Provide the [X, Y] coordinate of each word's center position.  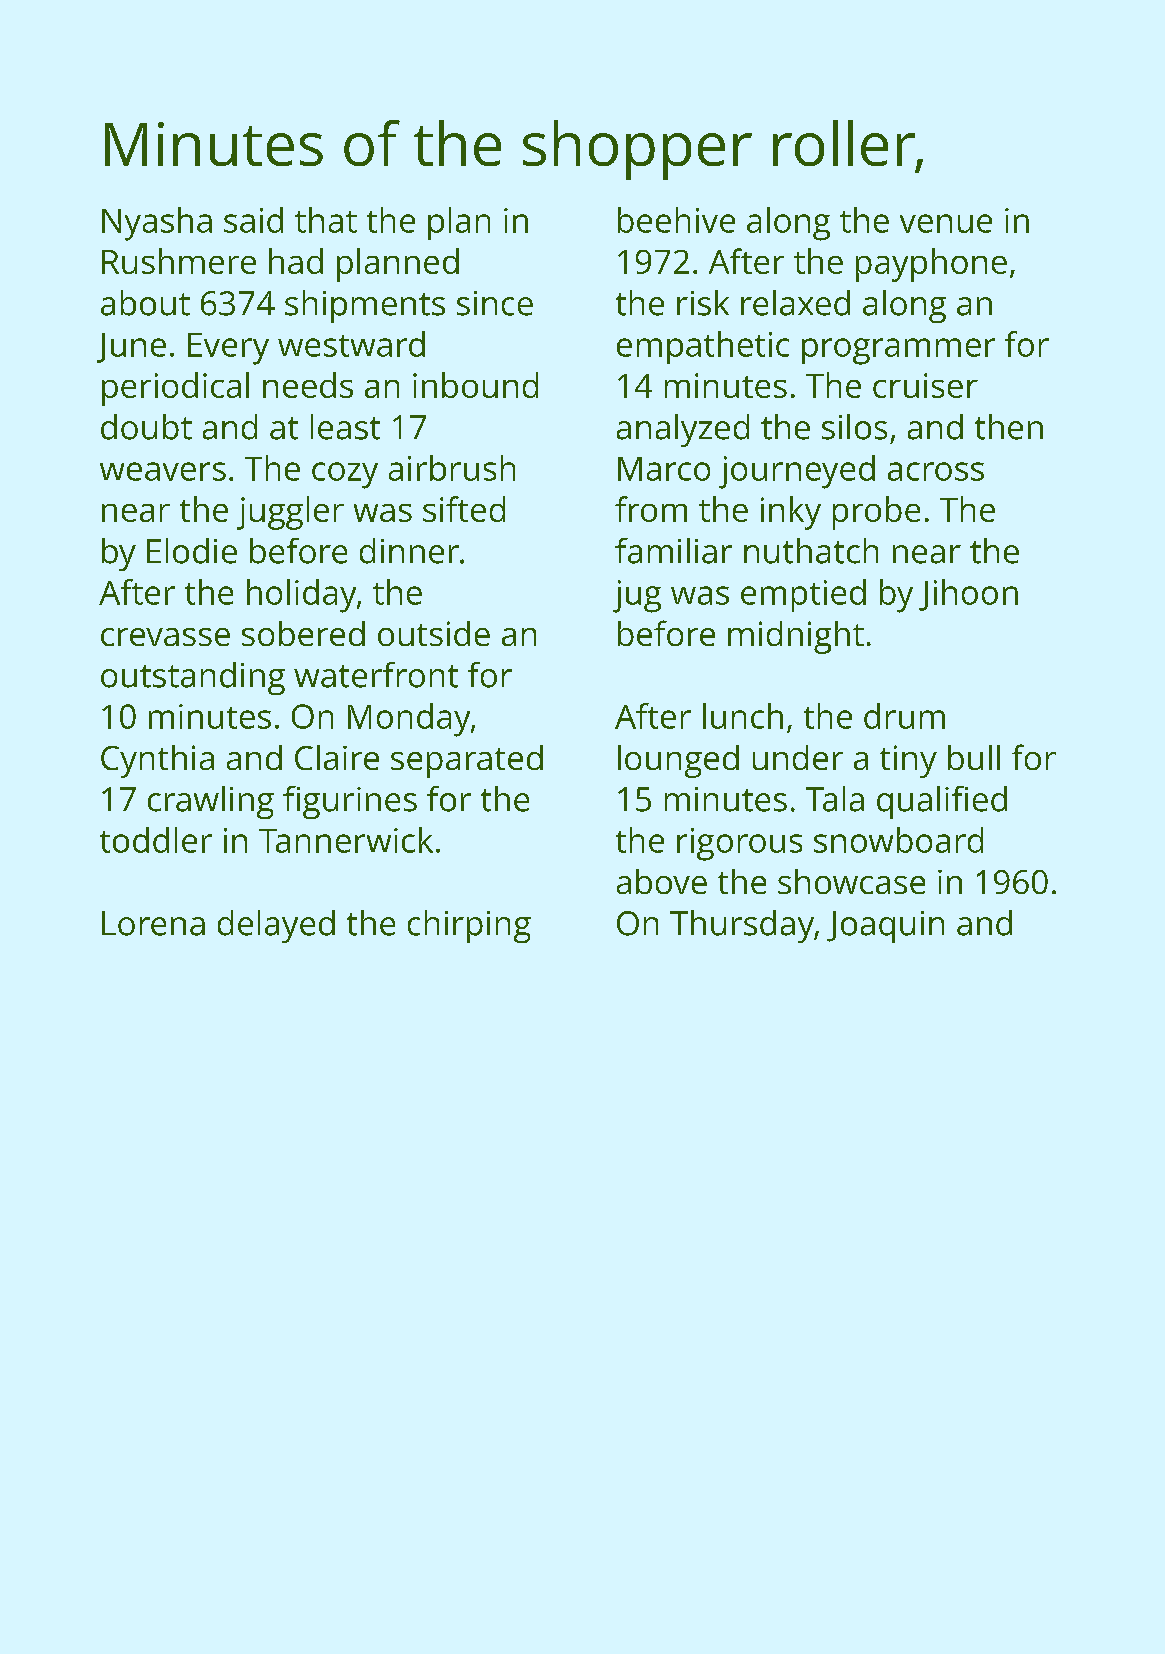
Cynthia [157, 761]
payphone [931, 265]
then [1009, 427]
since [495, 303]
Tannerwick [346, 840]
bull [974, 757]
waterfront [376, 675]
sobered [303, 633]
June [131, 348]
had [296, 261]
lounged [678, 761]
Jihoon [968, 595]
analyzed [683, 430]
